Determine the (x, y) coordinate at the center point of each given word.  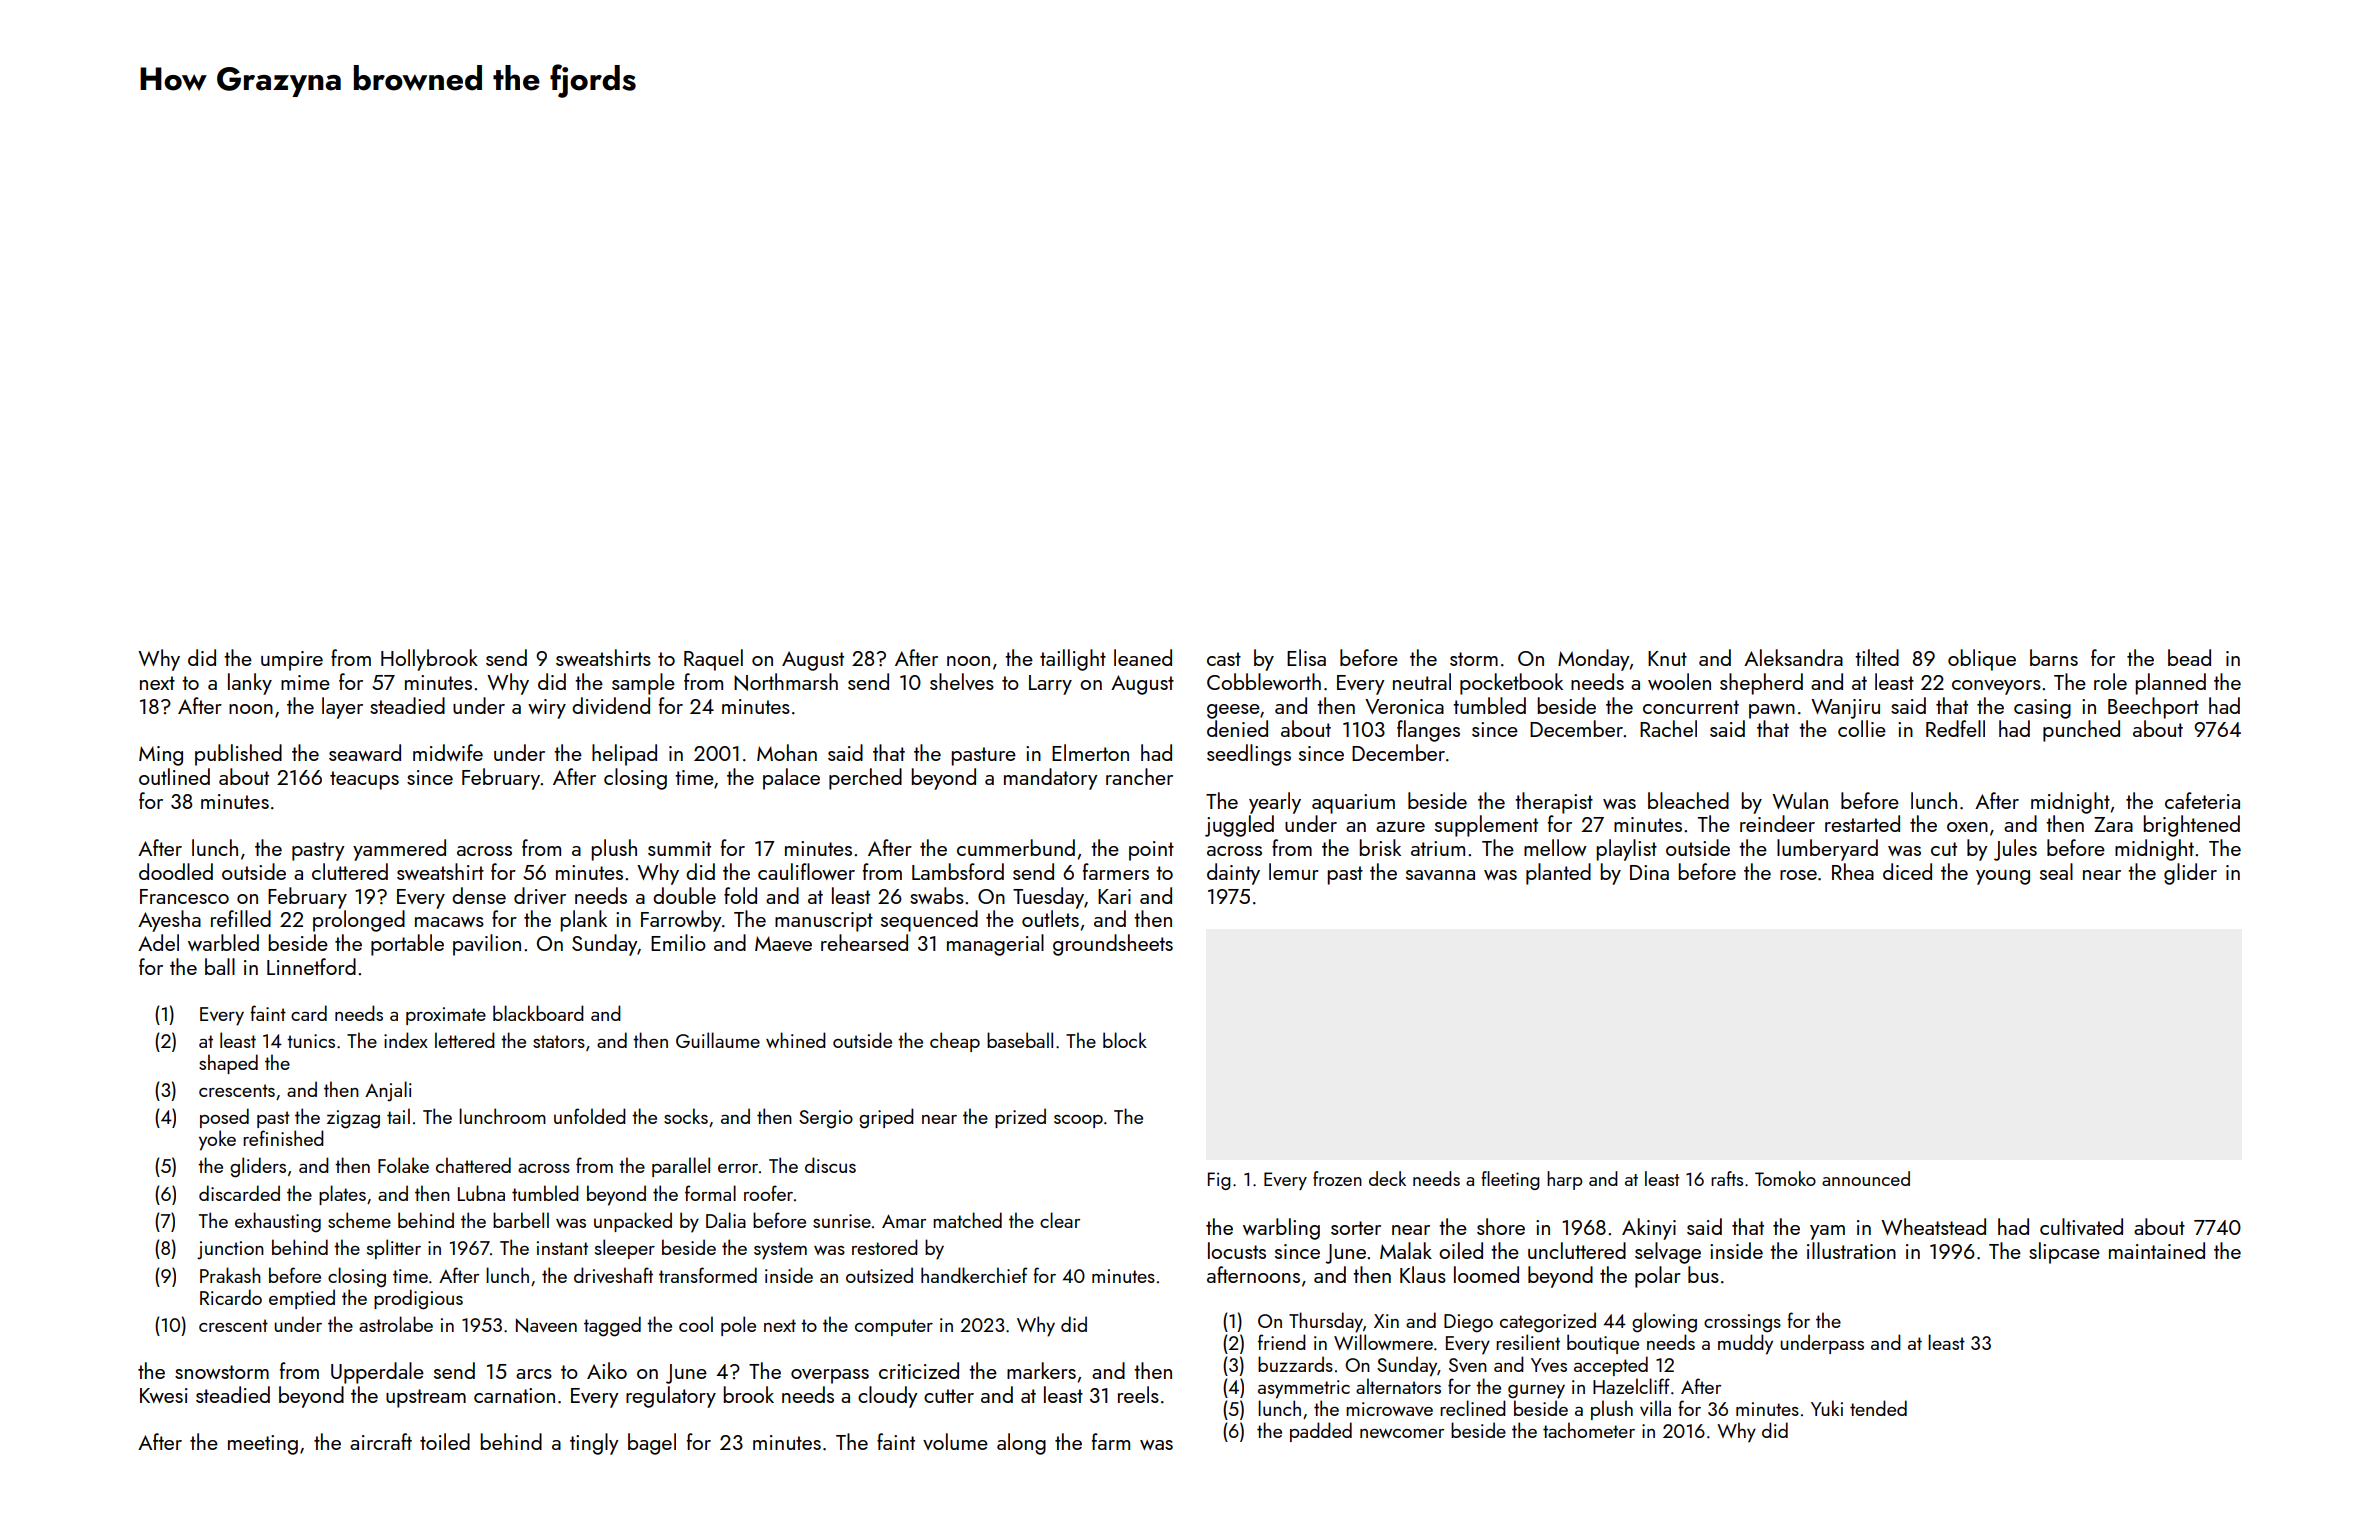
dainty (1233, 874)
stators (559, 1041)
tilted (1877, 657)
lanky (250, 684)
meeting (263, 1445)
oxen (1967, 827)
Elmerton (1090, 752)
